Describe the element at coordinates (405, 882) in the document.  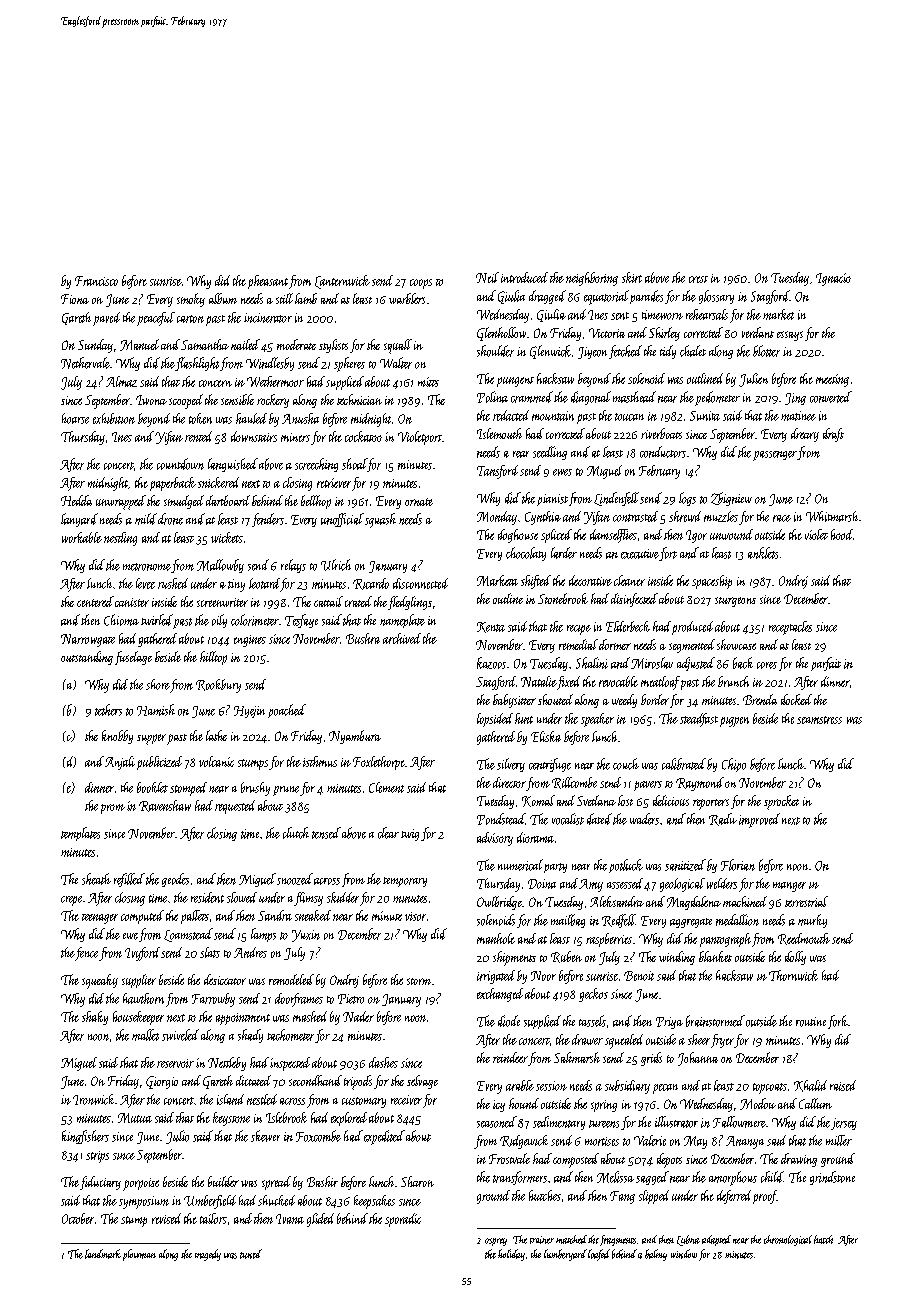
I see `temporary` at that location.
